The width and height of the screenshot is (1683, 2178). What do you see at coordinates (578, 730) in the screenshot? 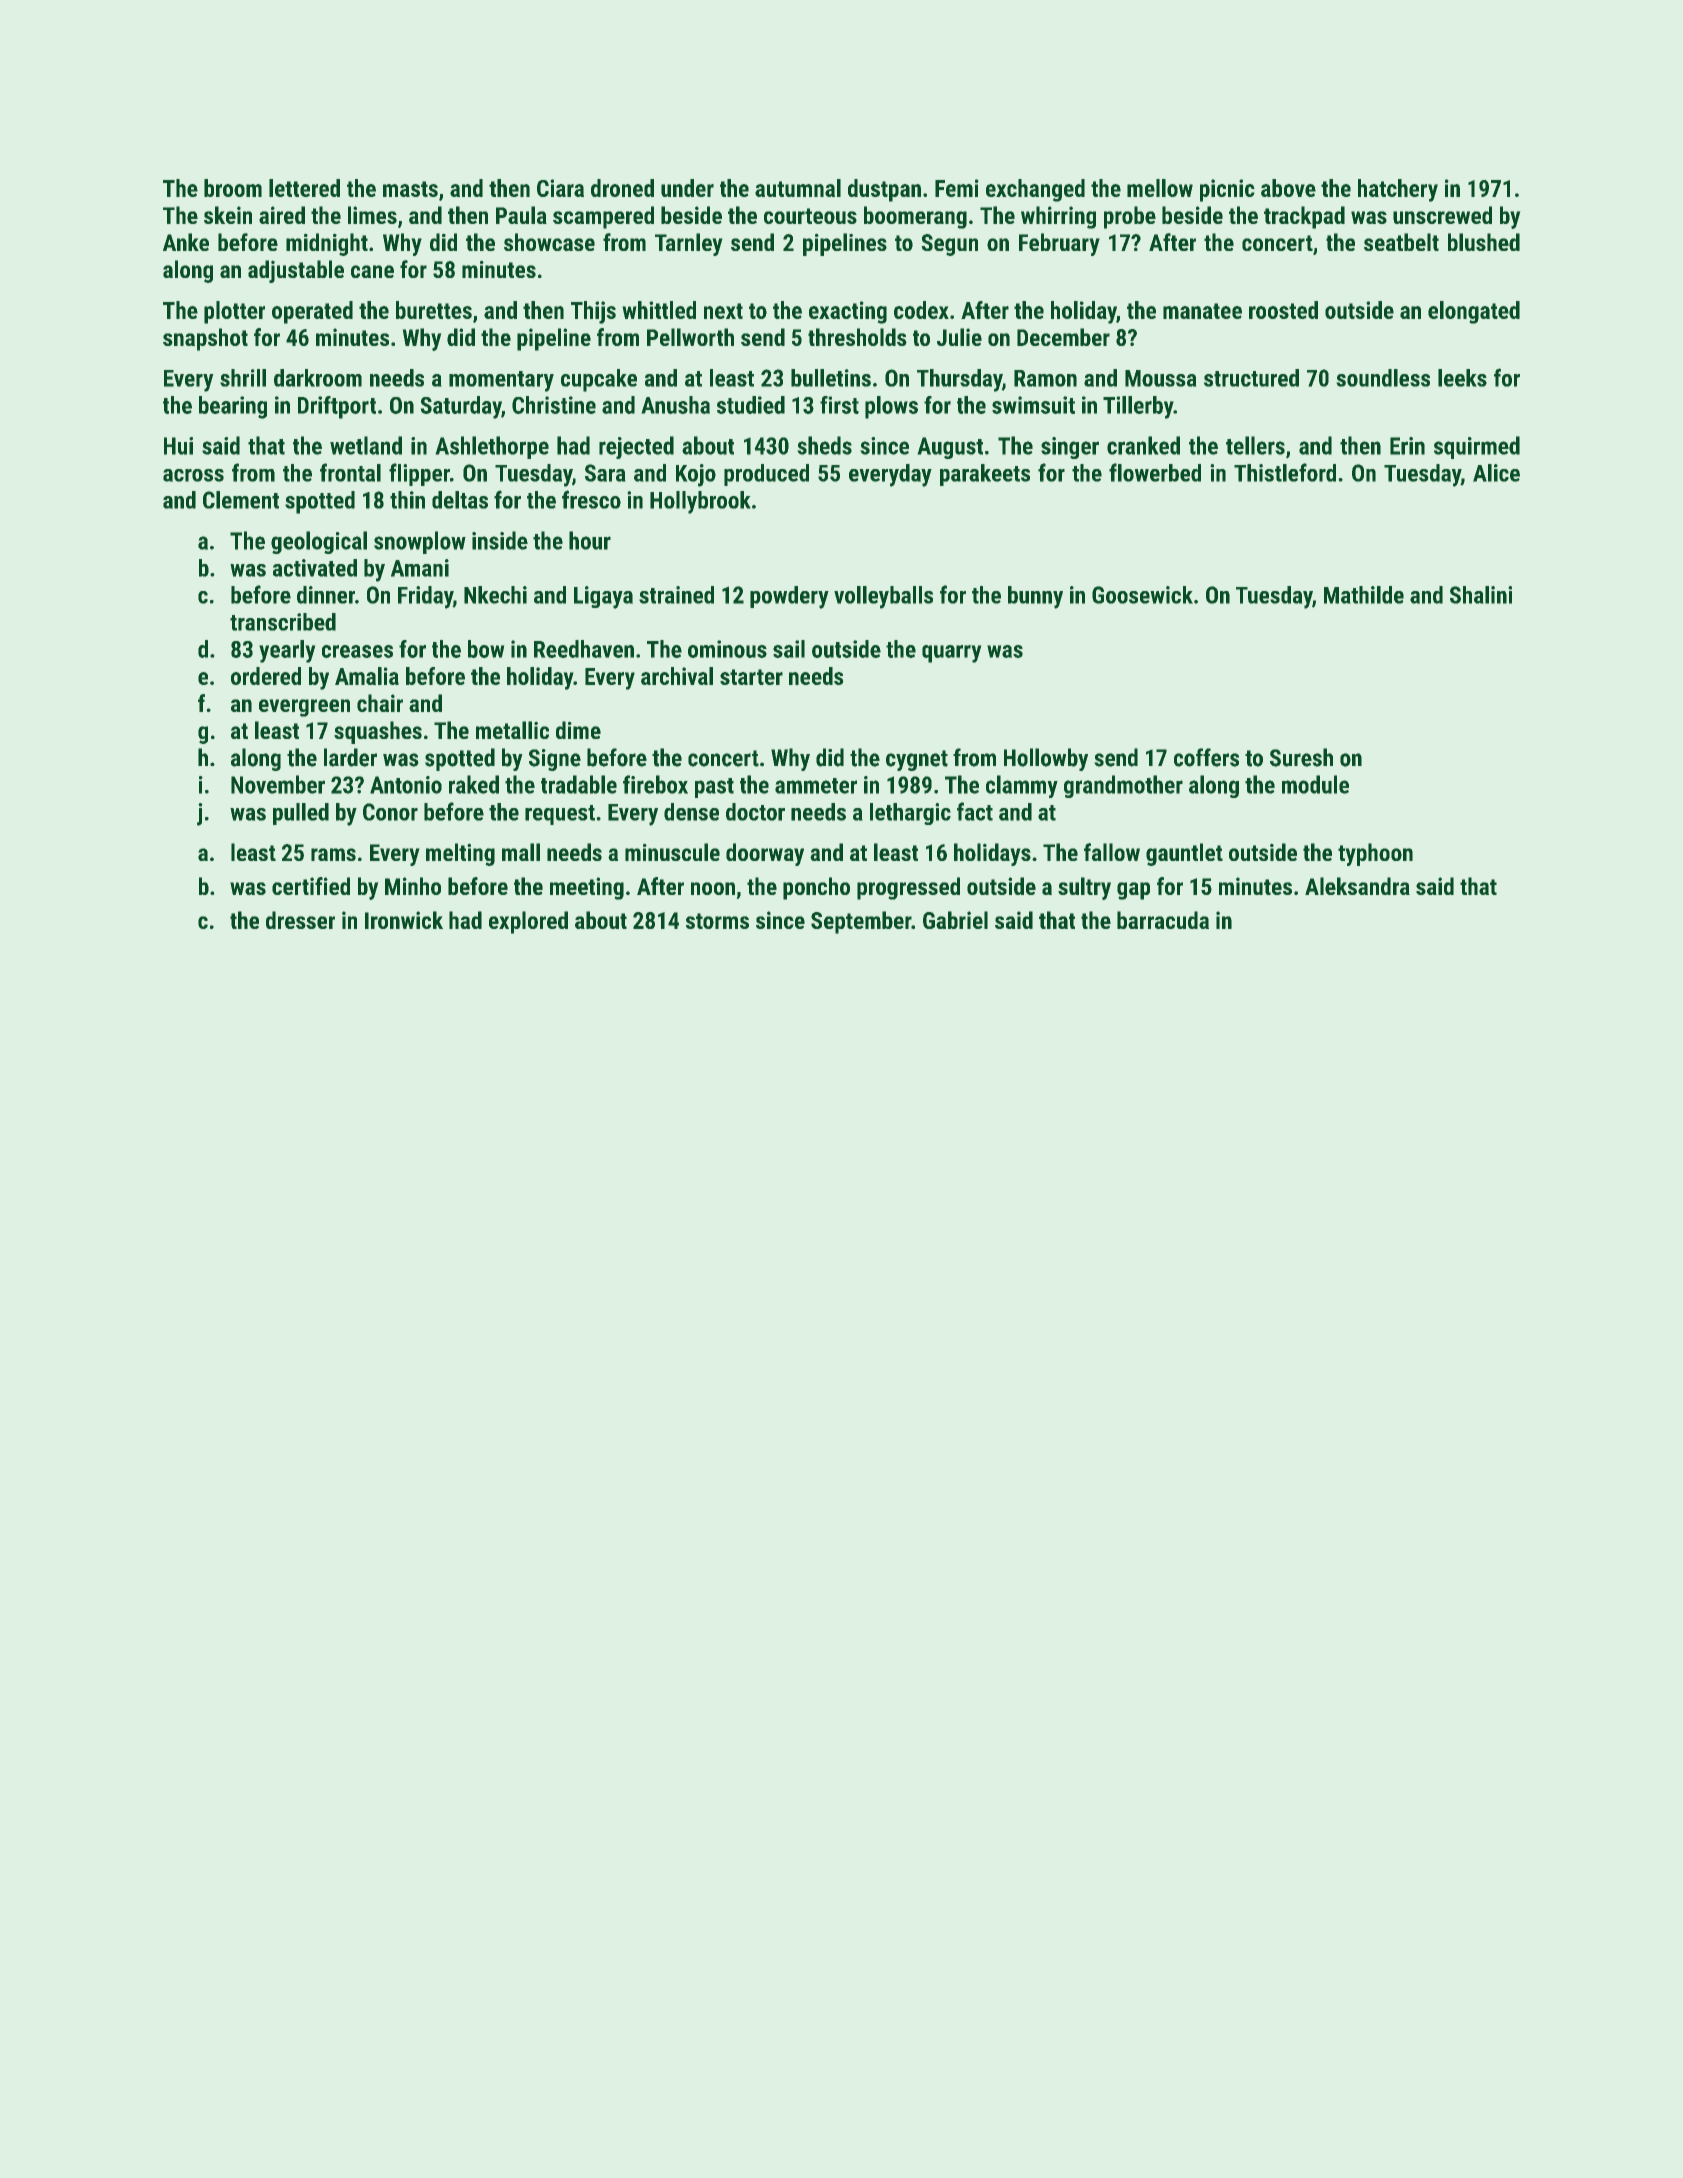
I see `dime` at bounding box center [578, 730].
